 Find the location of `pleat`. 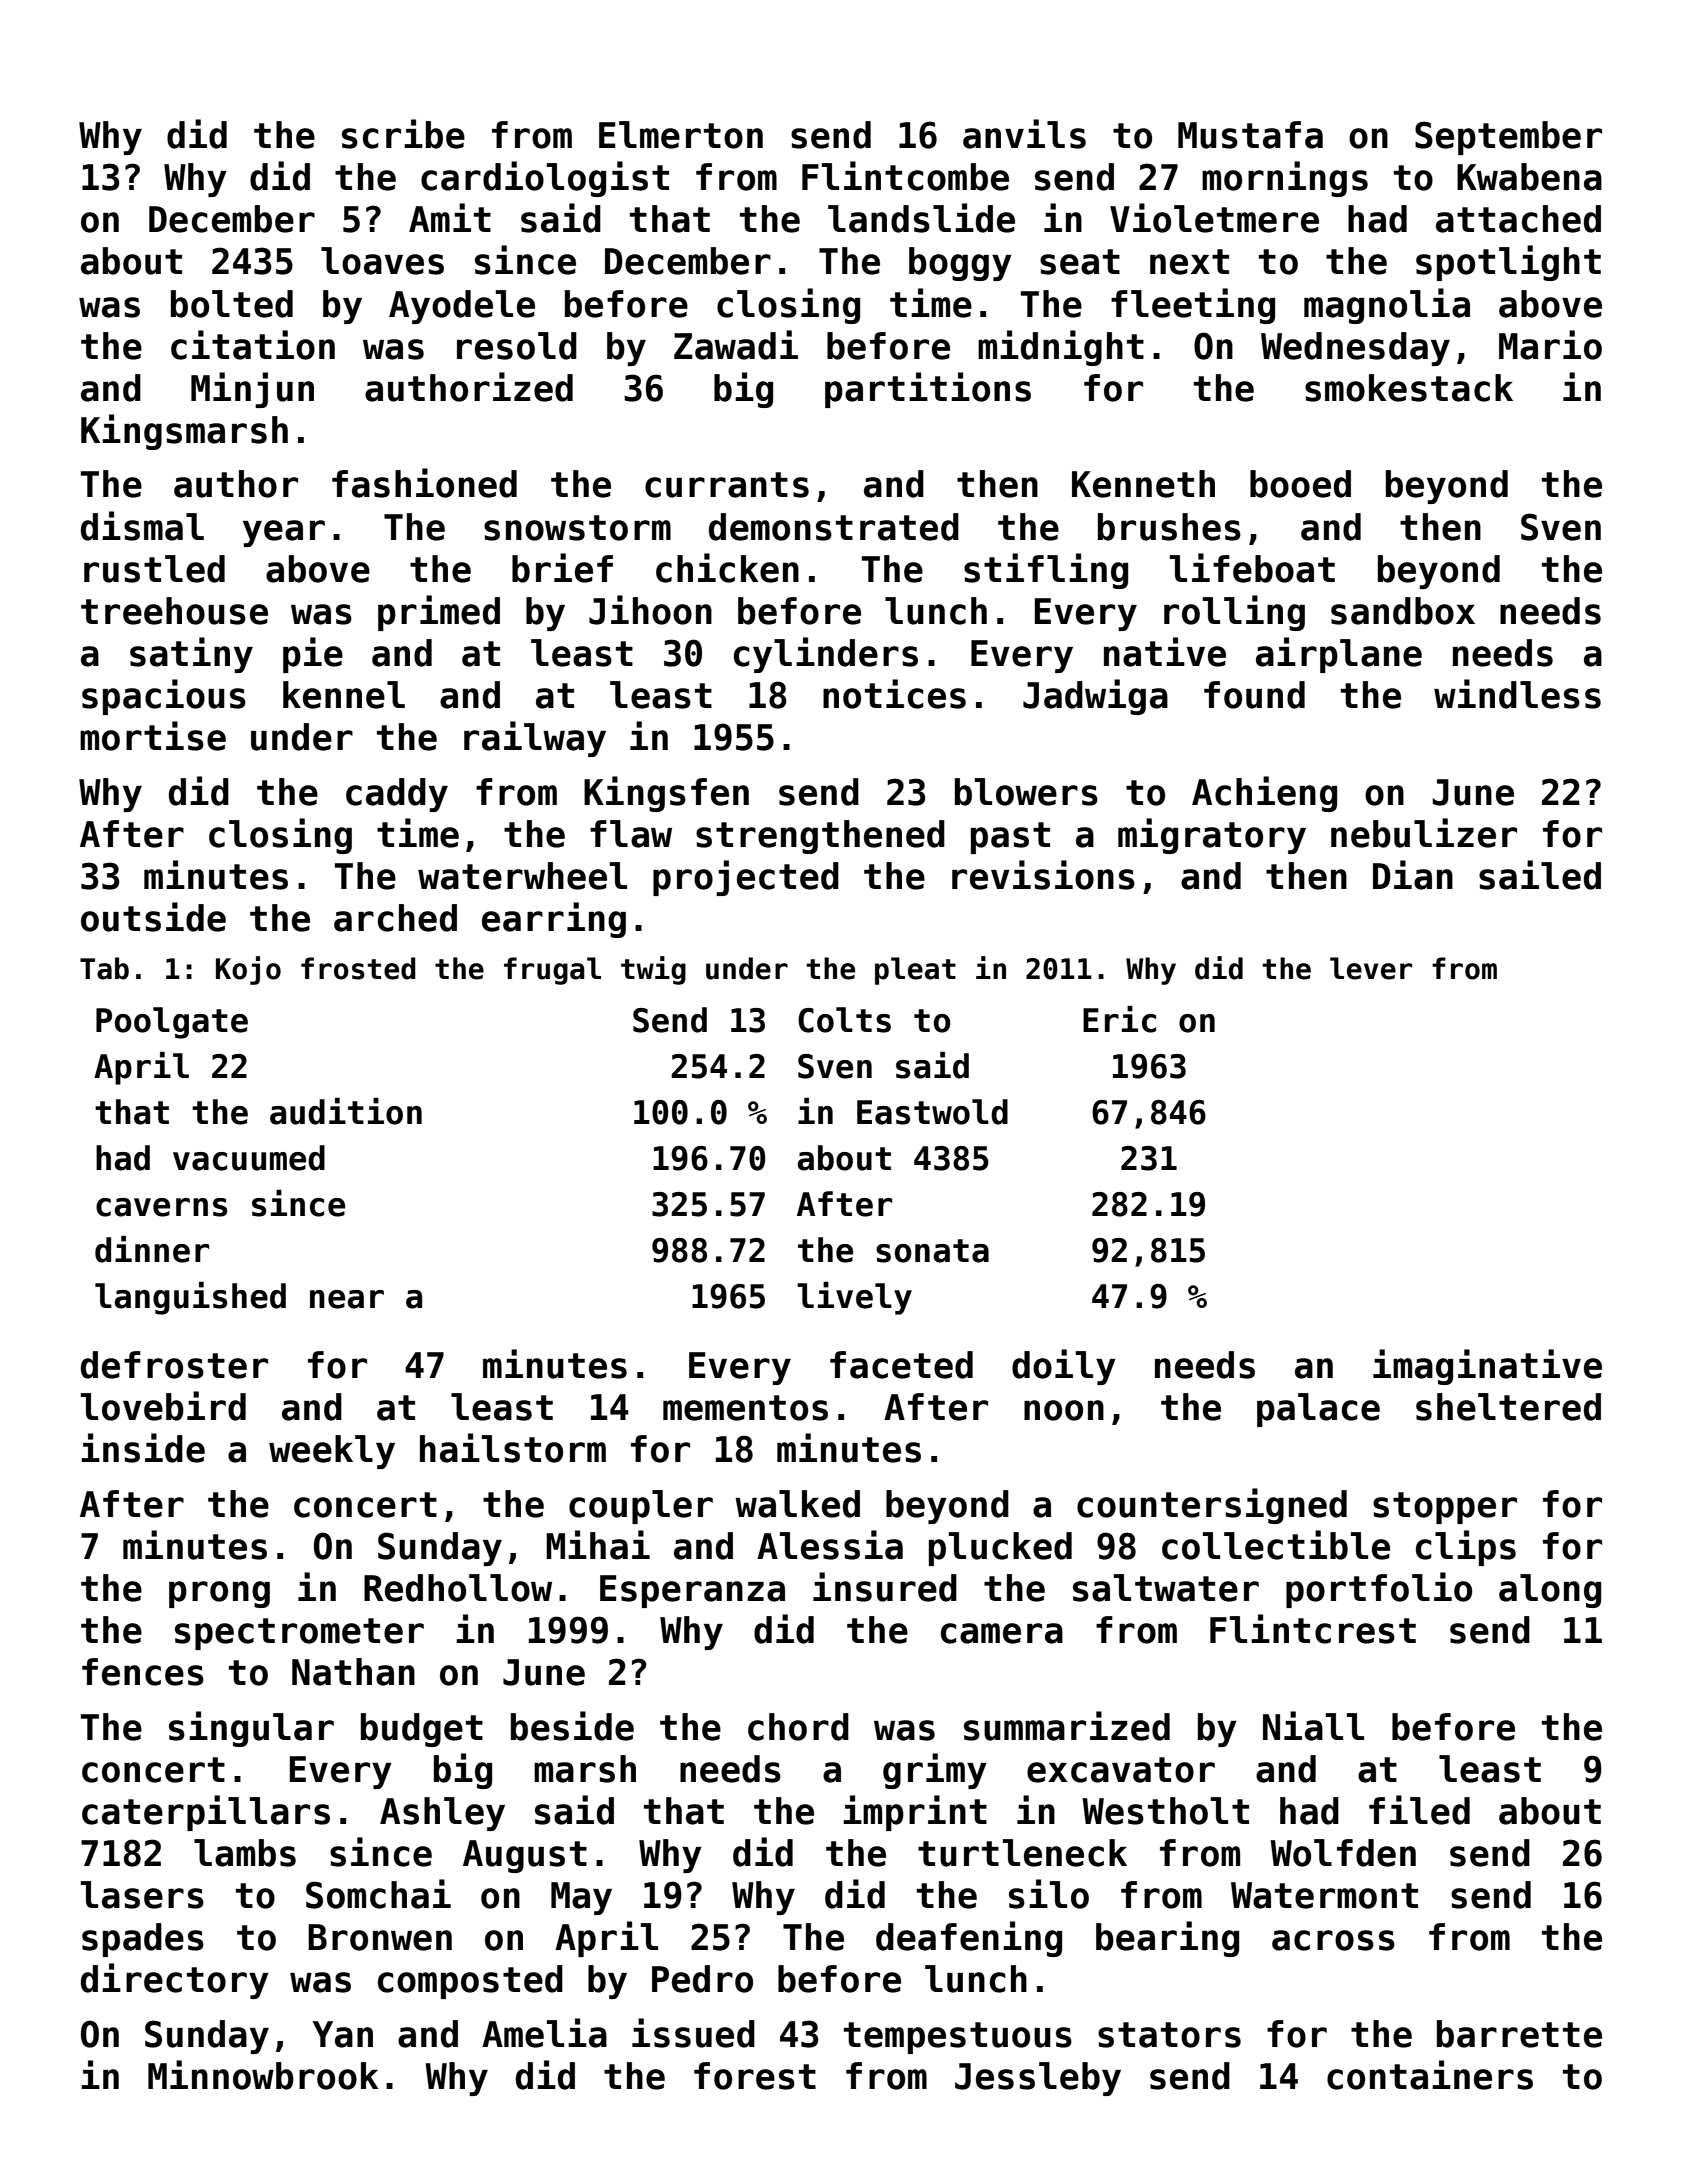

pleat is located at coordinates (915, 971).
